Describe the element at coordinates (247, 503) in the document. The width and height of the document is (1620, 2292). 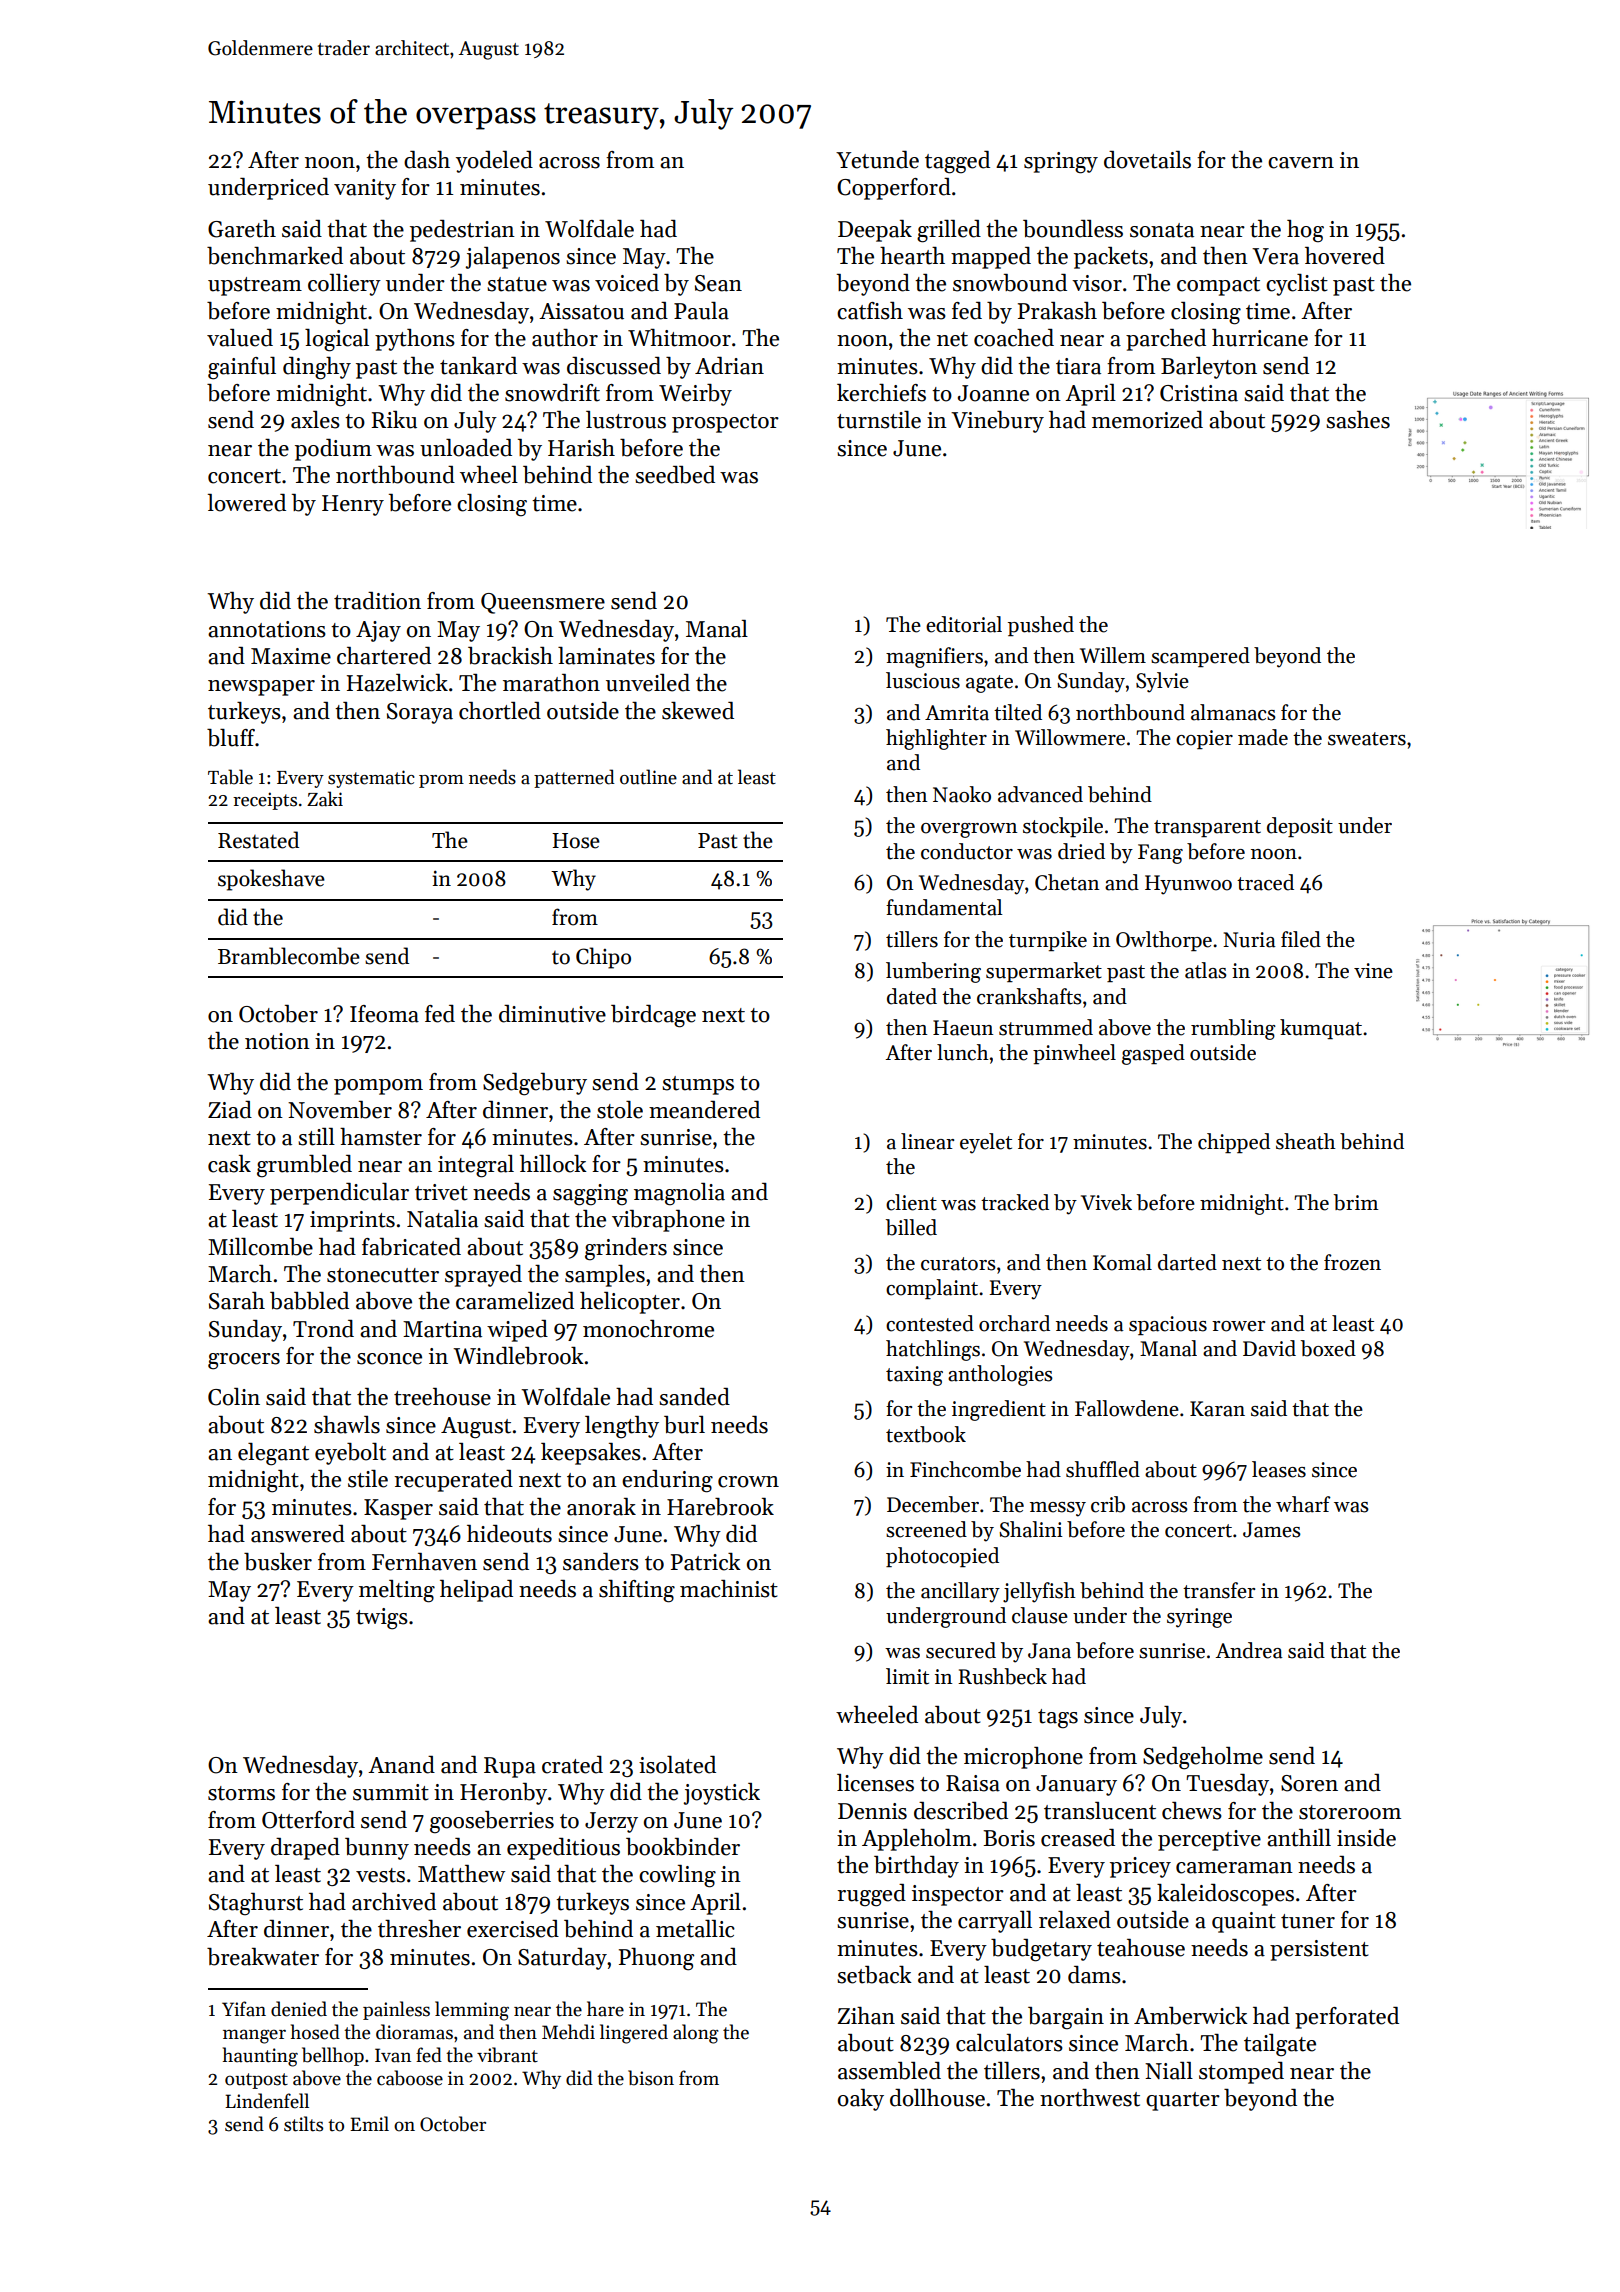
I see `lowered` at that location.
